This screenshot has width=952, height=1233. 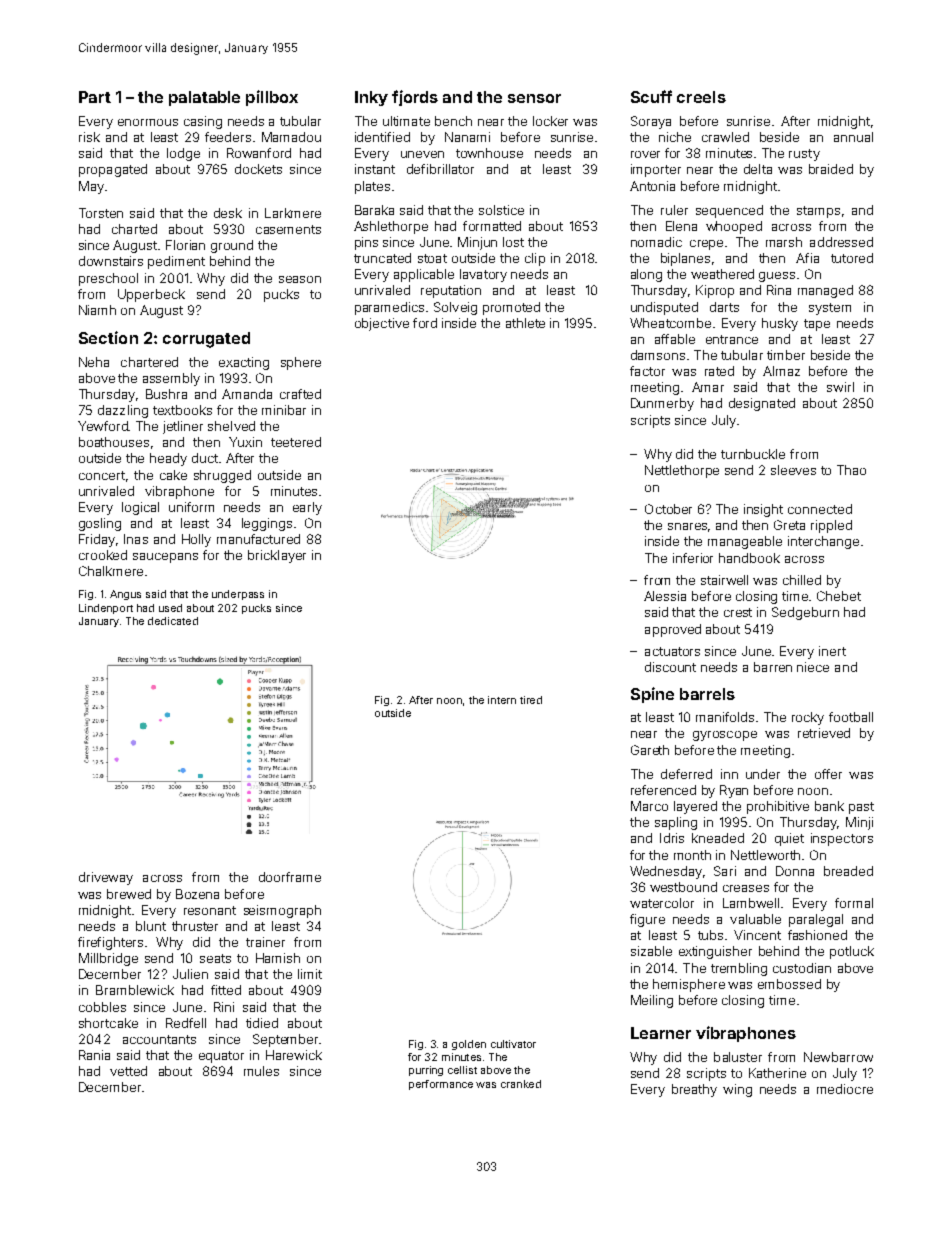 What do you see at coordinates (817, 325) in the screenshot?
I see `tape` at bounding box center [817, 325].
